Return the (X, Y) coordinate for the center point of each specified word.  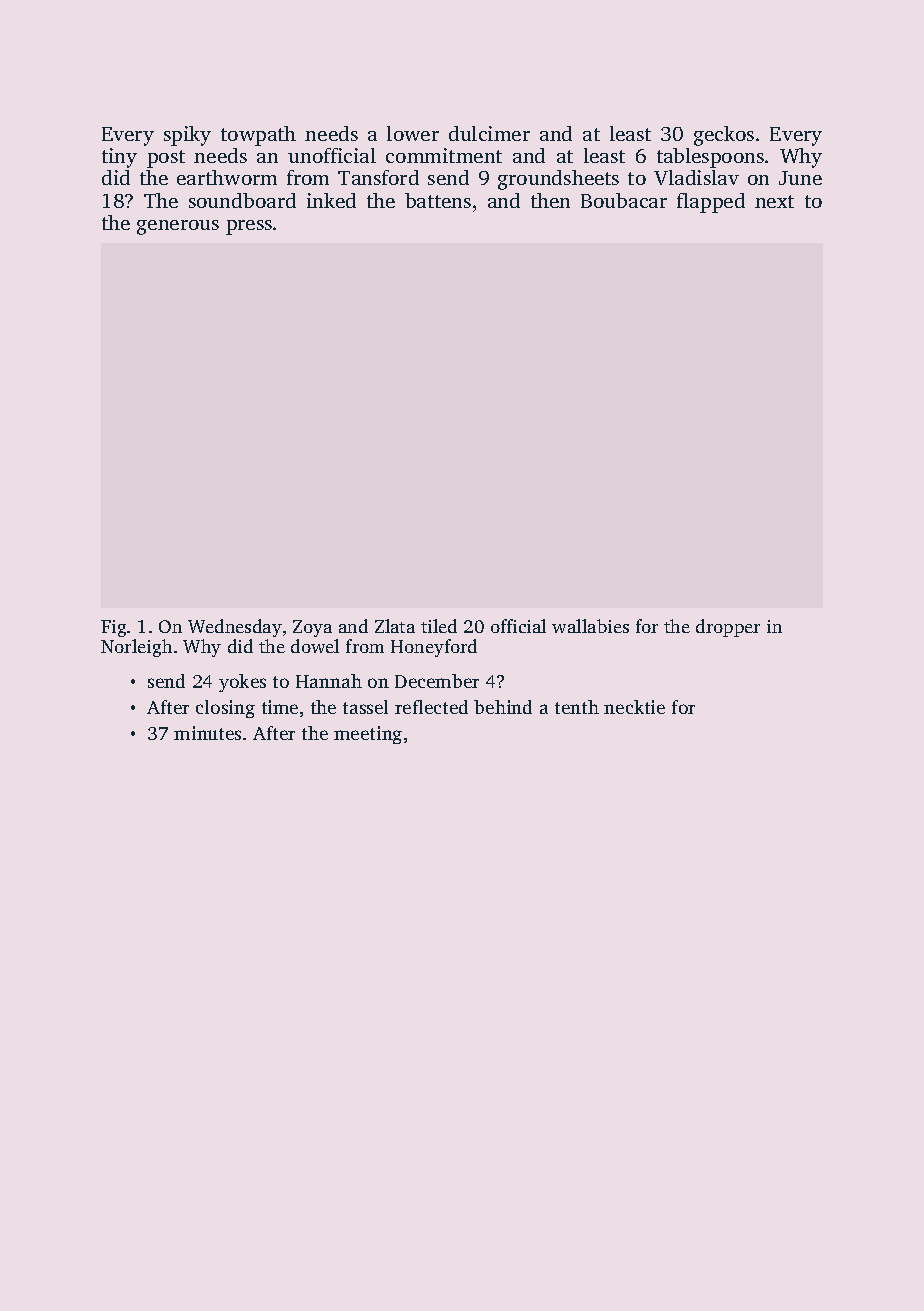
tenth (577, 707)
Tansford (378, 177)
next (774, 201)
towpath (258, 136)
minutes (207, 733)
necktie (634, 707)
